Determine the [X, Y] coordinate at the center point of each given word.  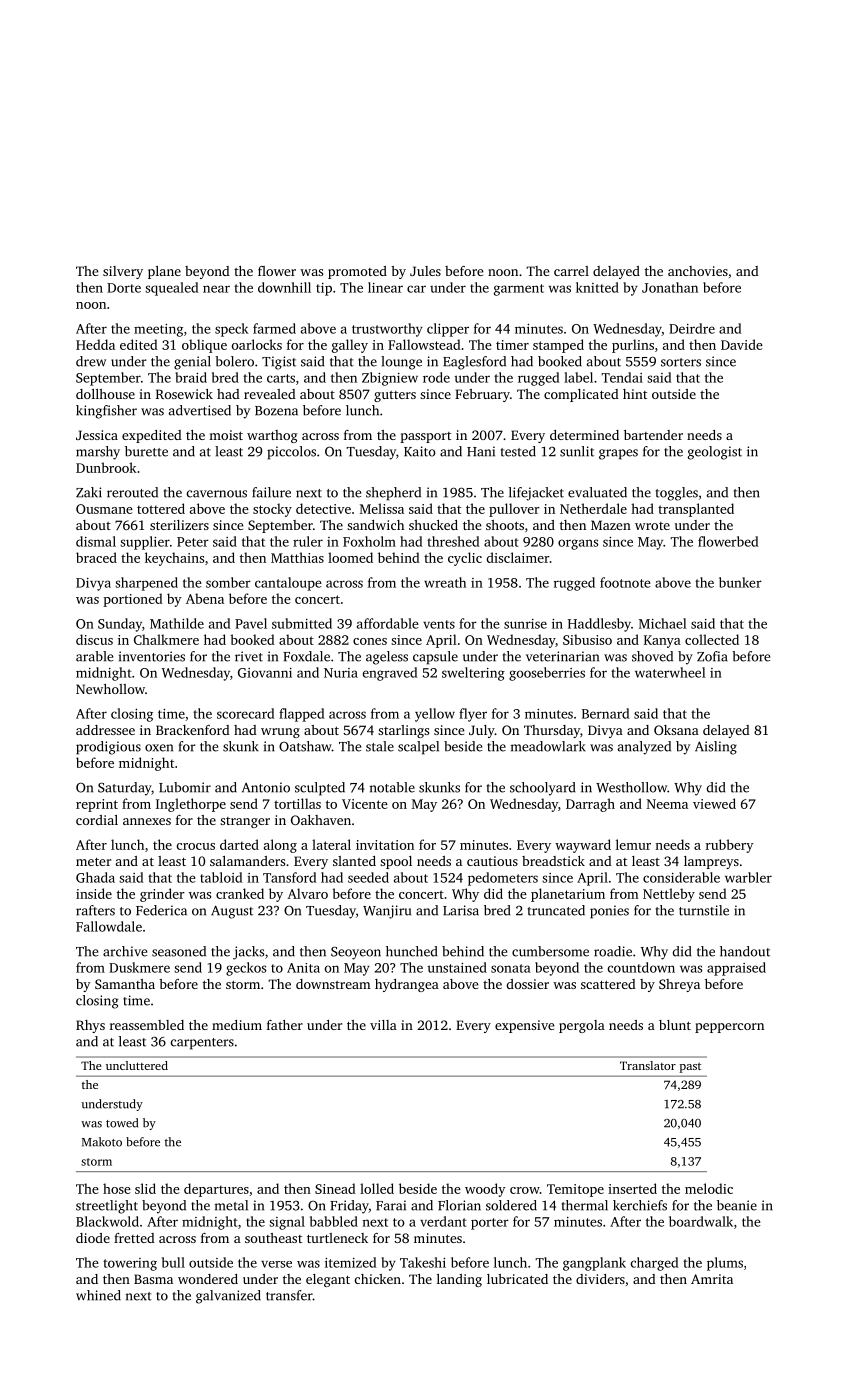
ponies [609, 912]
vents [439, 624]
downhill [284, 287]
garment [519, 290]
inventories [152, 656]
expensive [525, 1026]
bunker [740, 582]
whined [98, 1295]
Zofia [712, 656]
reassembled [147, 1025]
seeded [368, 877]
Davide [742, 344]
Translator [648, 1065]
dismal [96, 541]
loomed [350, 557]
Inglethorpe [191, 805]
